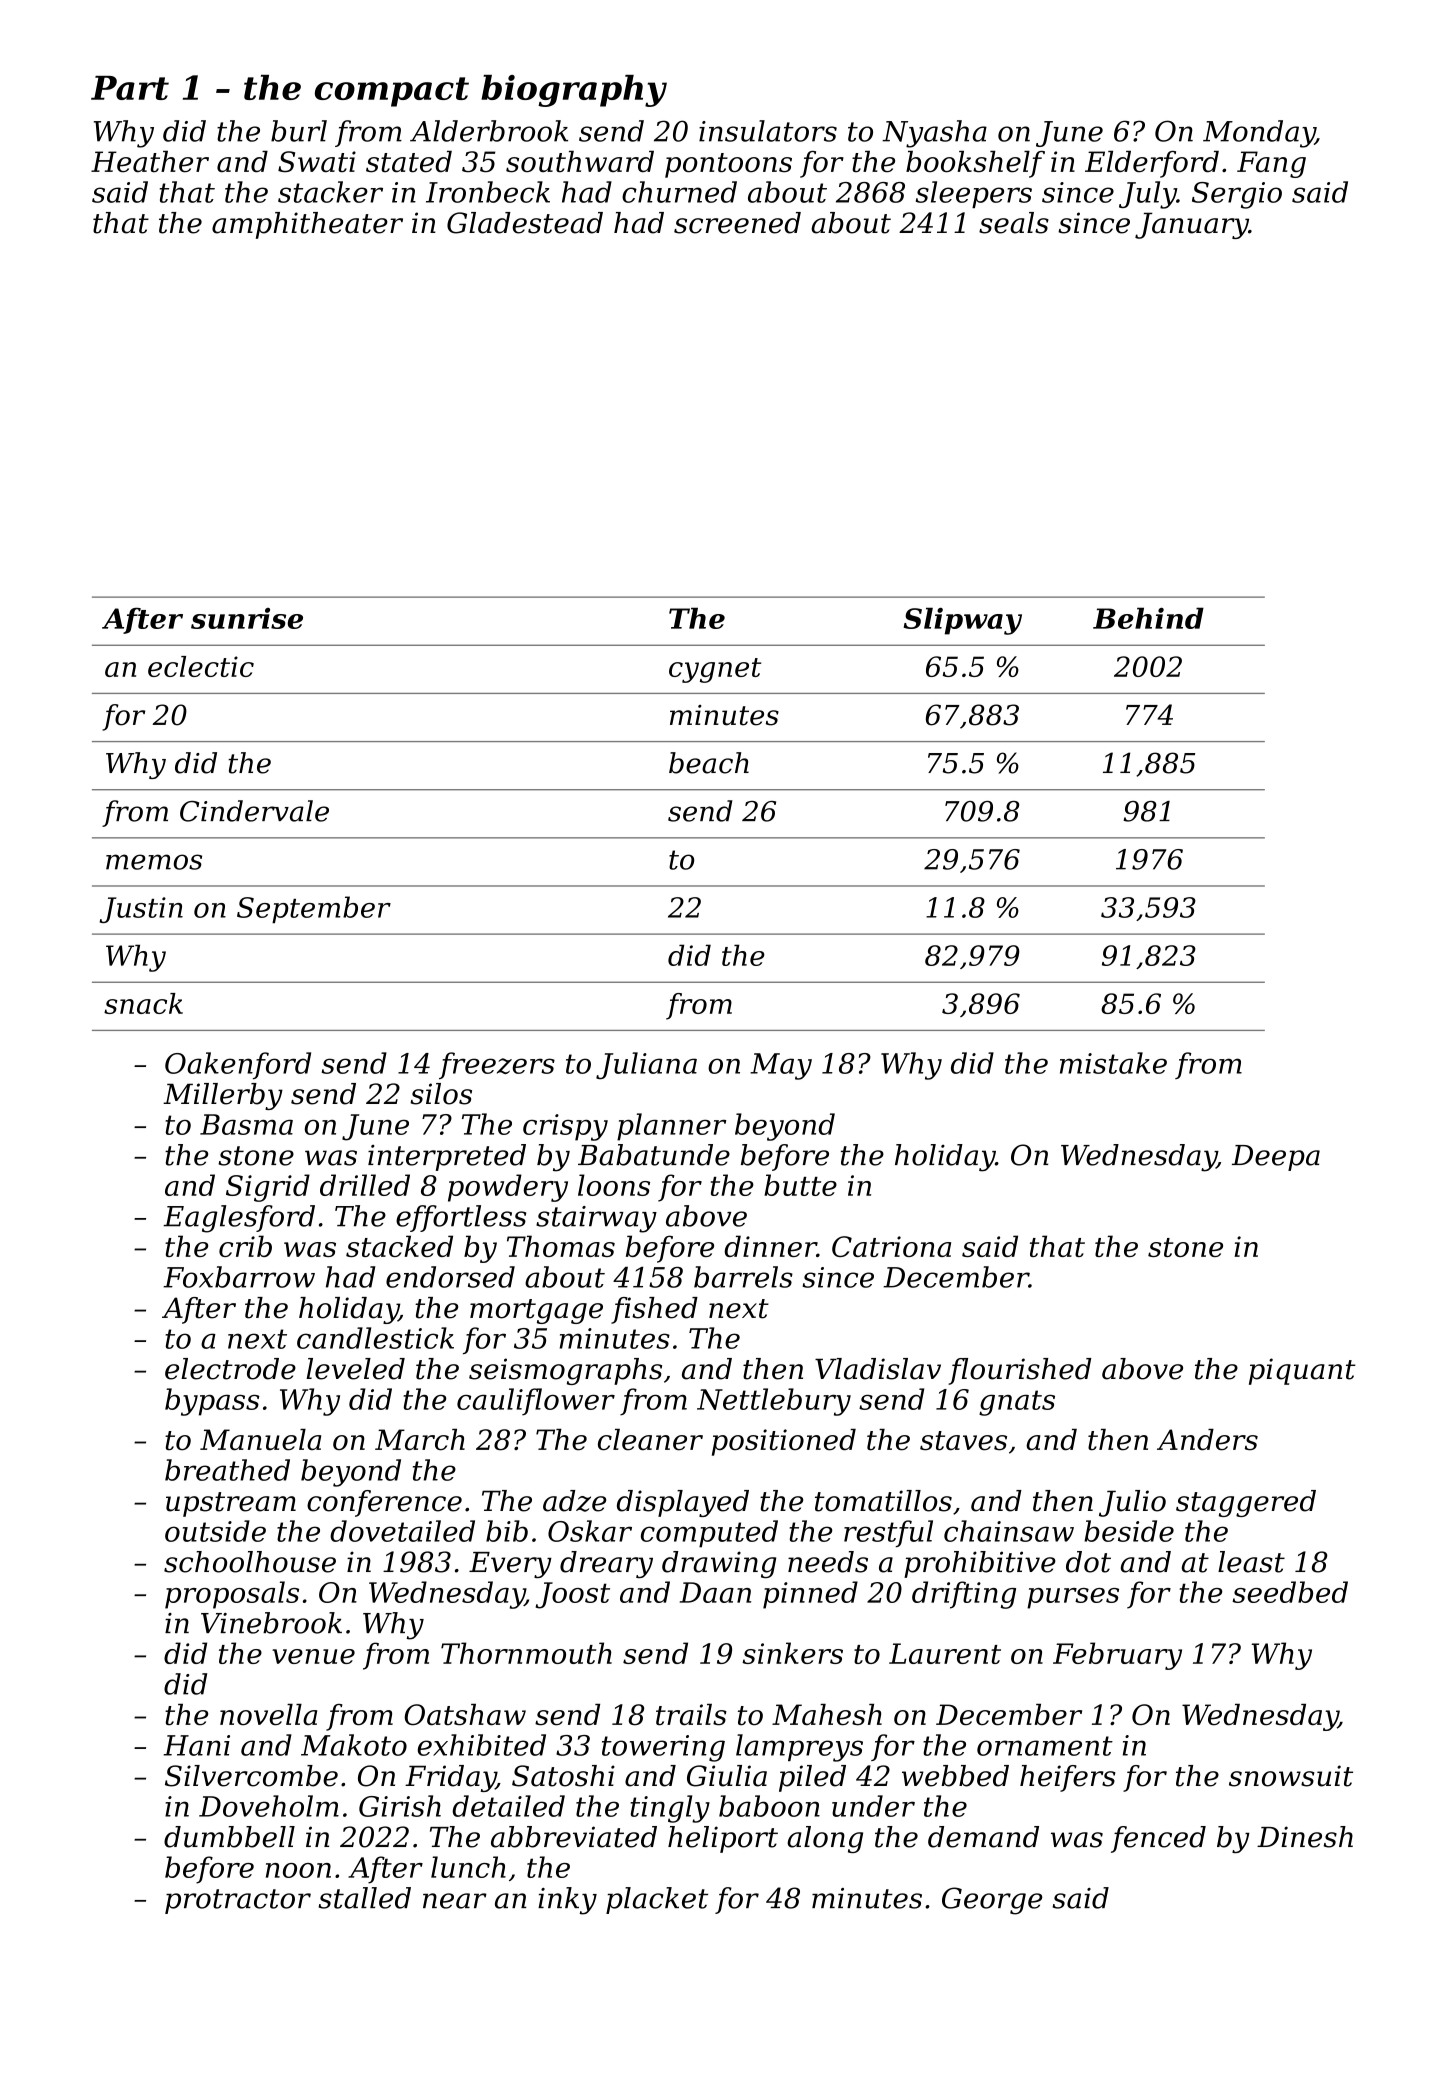 Image resolution: width=1450 pixels, height=2100 pixels. I want to click on snack, so click(143, 1003).
